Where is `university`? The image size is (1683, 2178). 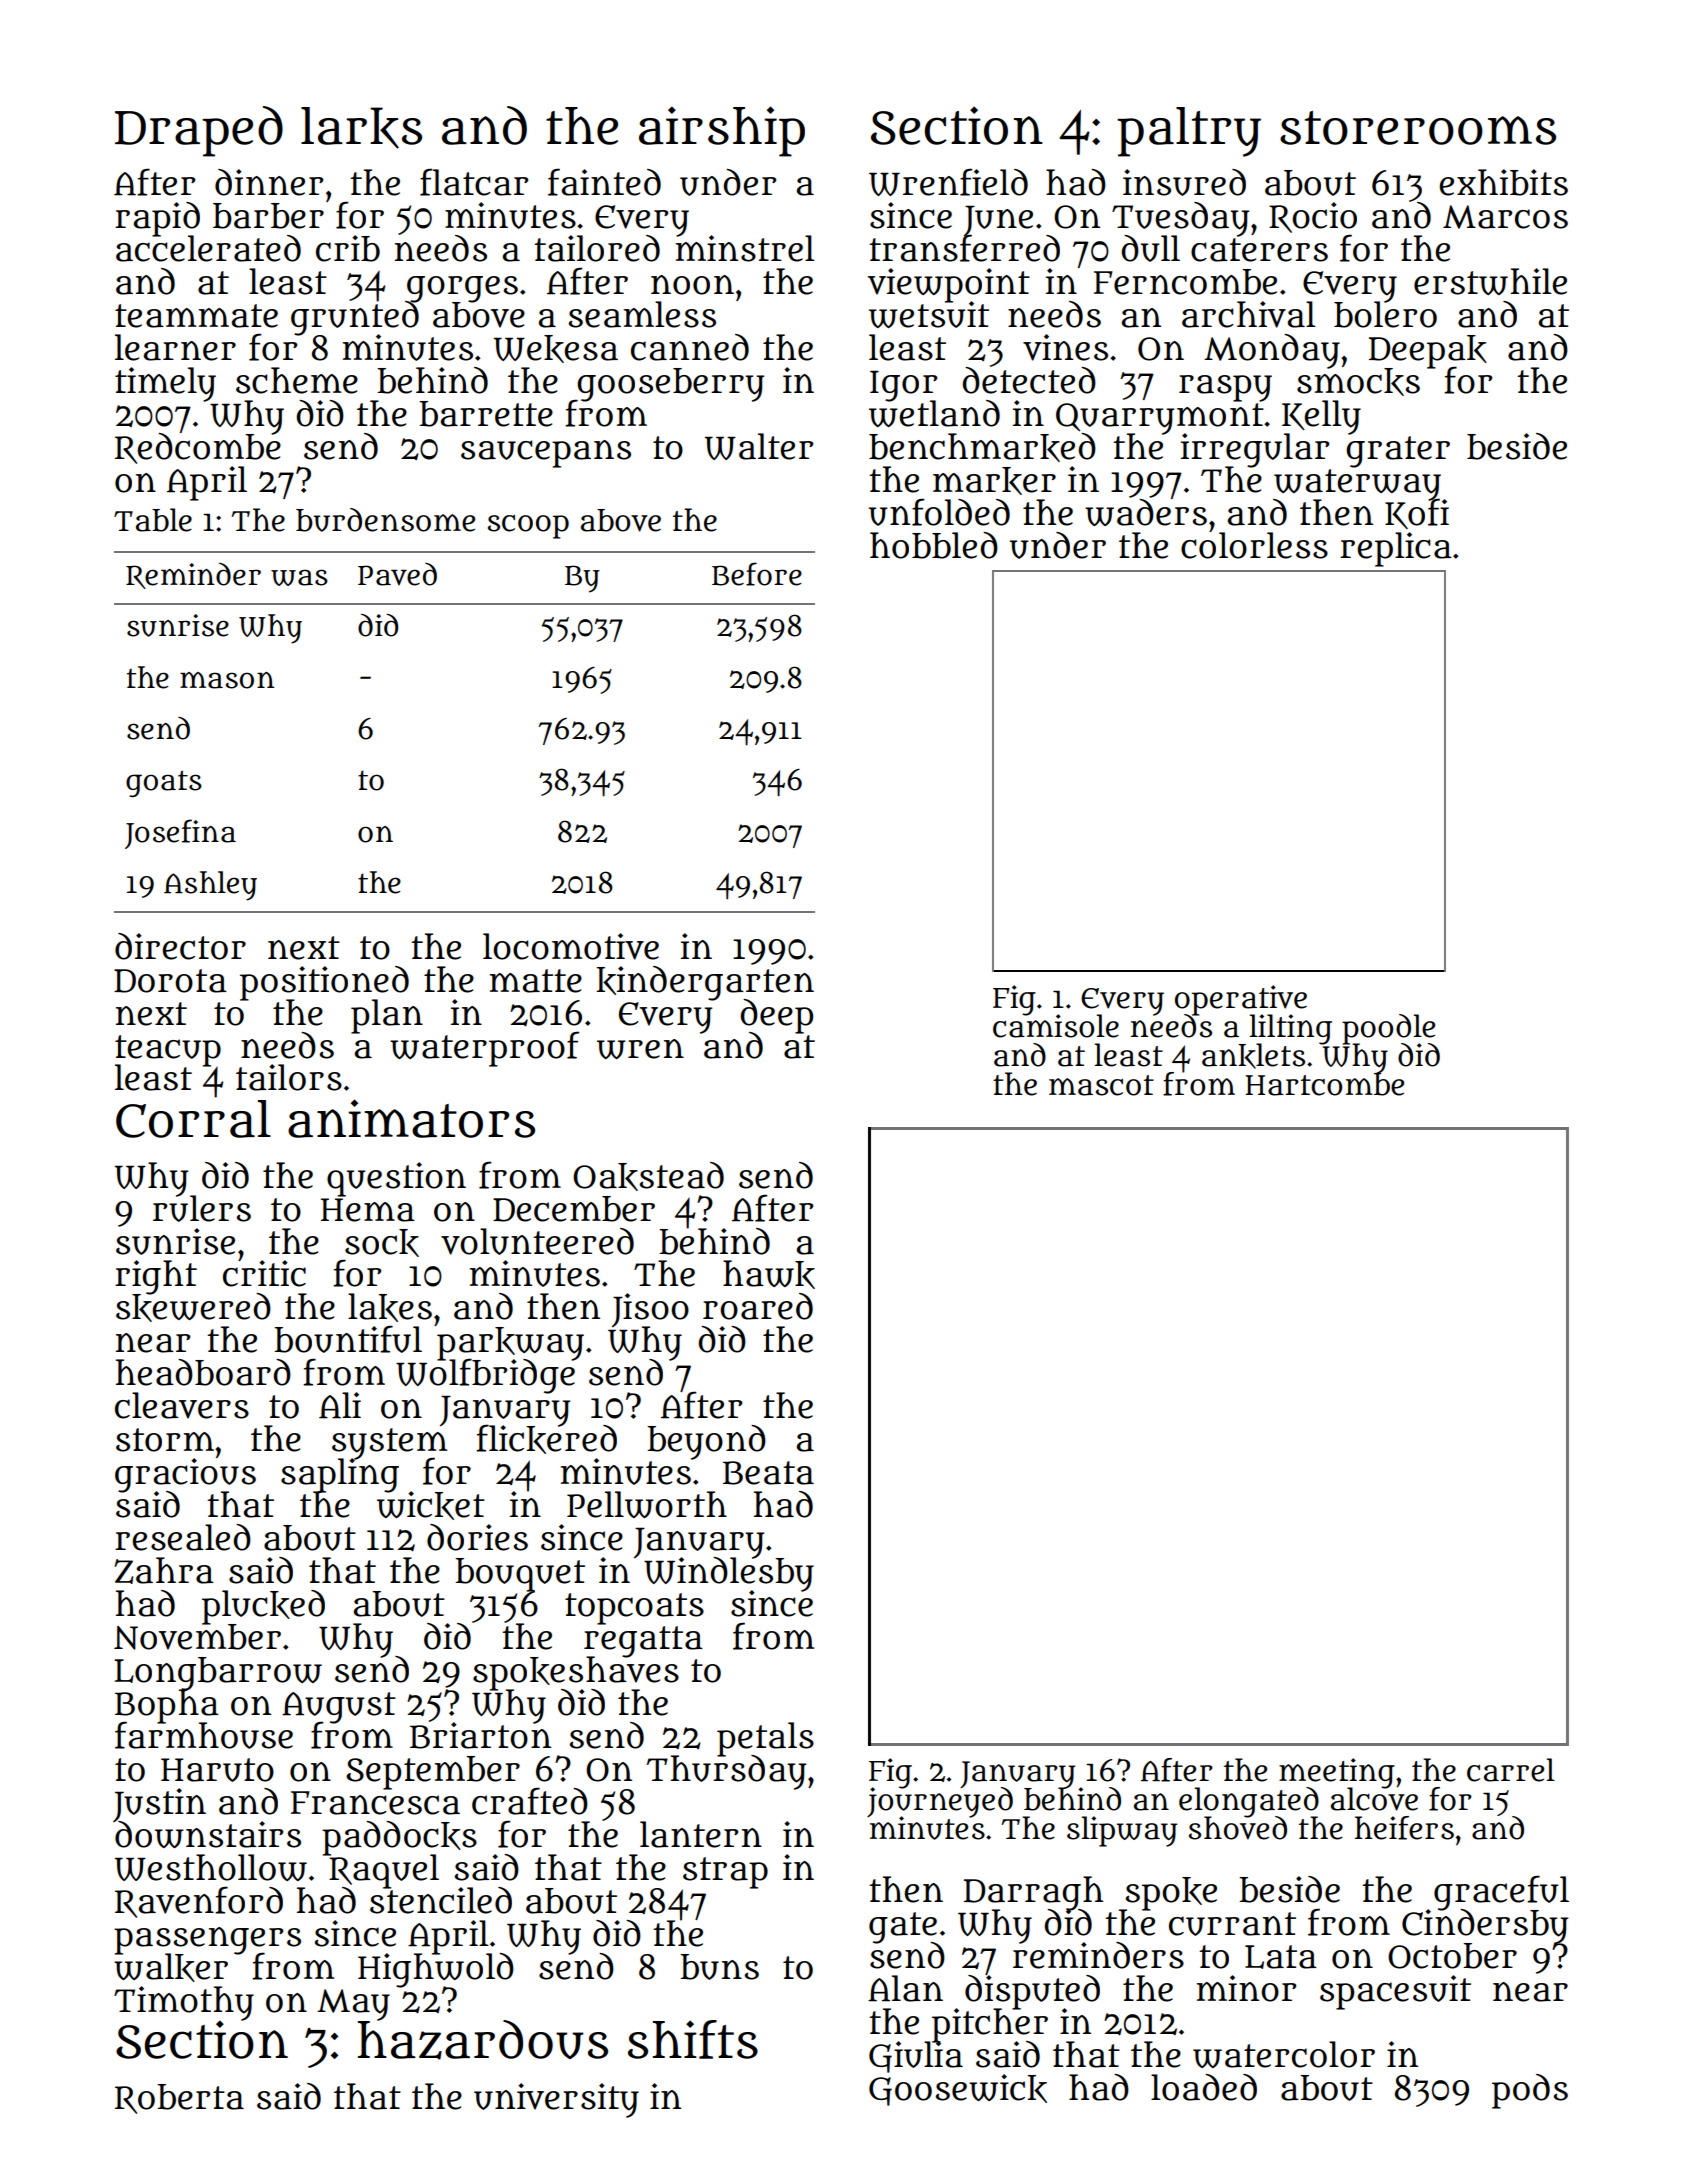 university is located at coordinates (556, 2100).
